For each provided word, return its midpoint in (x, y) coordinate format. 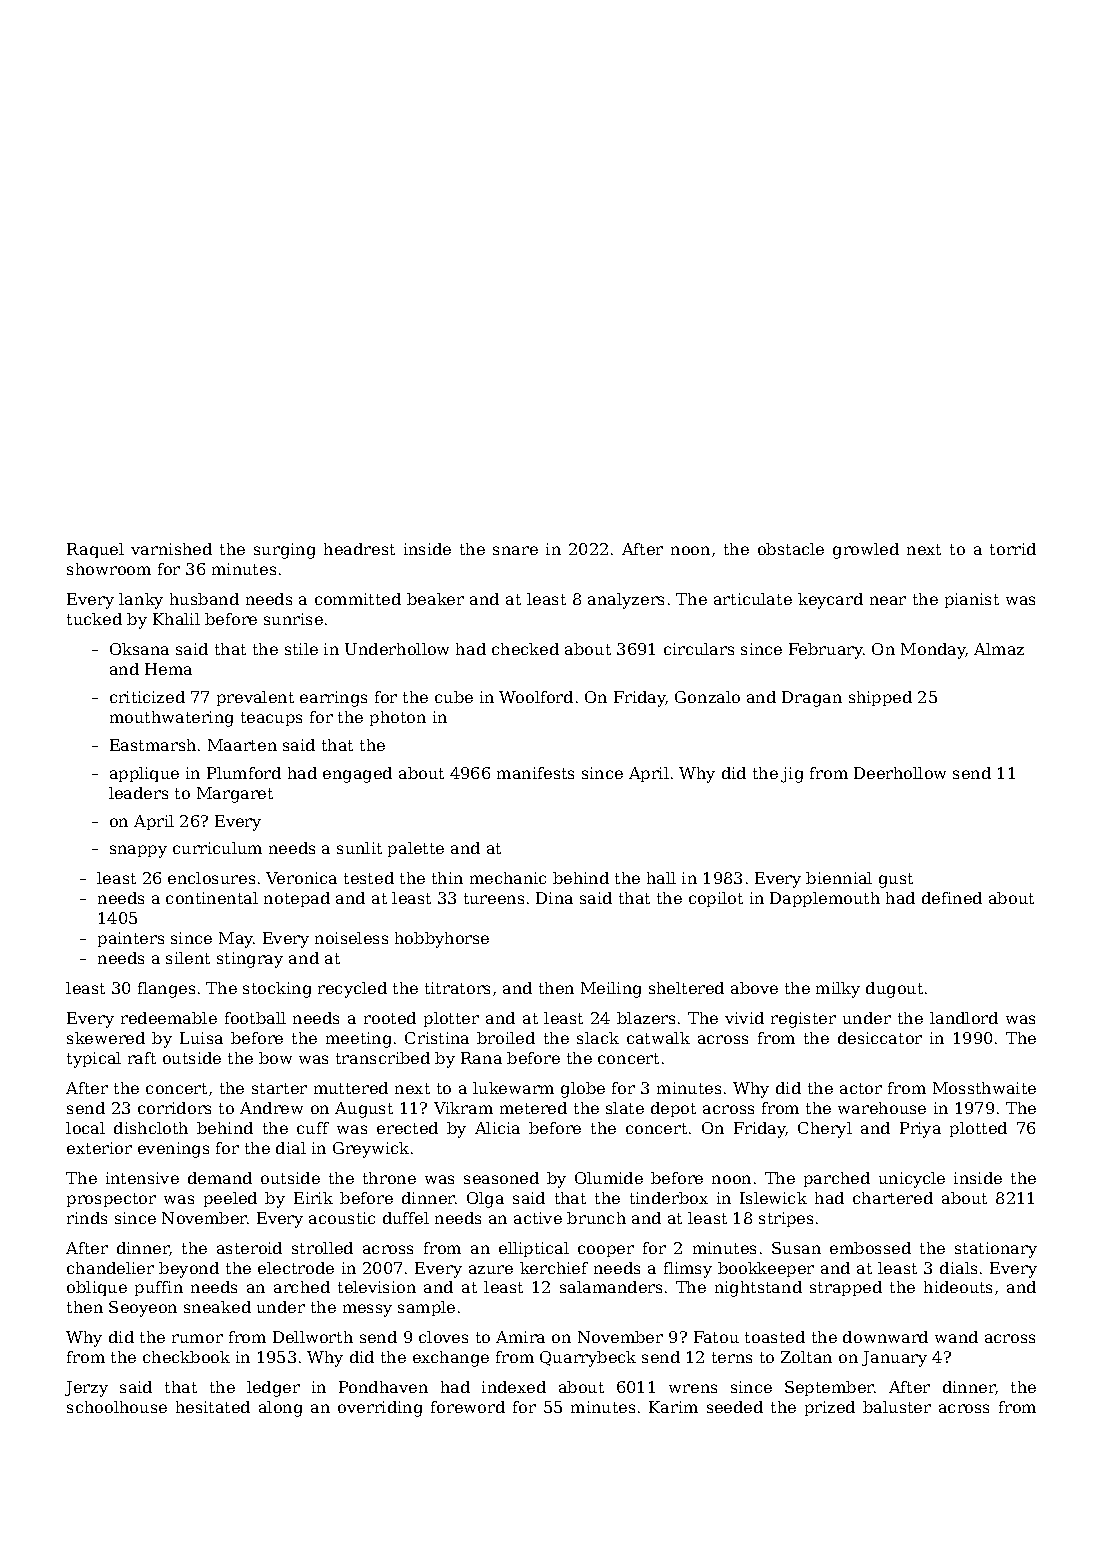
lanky (141, 601)
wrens (693, 1388)
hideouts (958, 1287)
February (826, 651)
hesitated (213, 1407)
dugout (894, 990)
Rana (481, 1058)
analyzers (626, 601)
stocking (277, 990)
